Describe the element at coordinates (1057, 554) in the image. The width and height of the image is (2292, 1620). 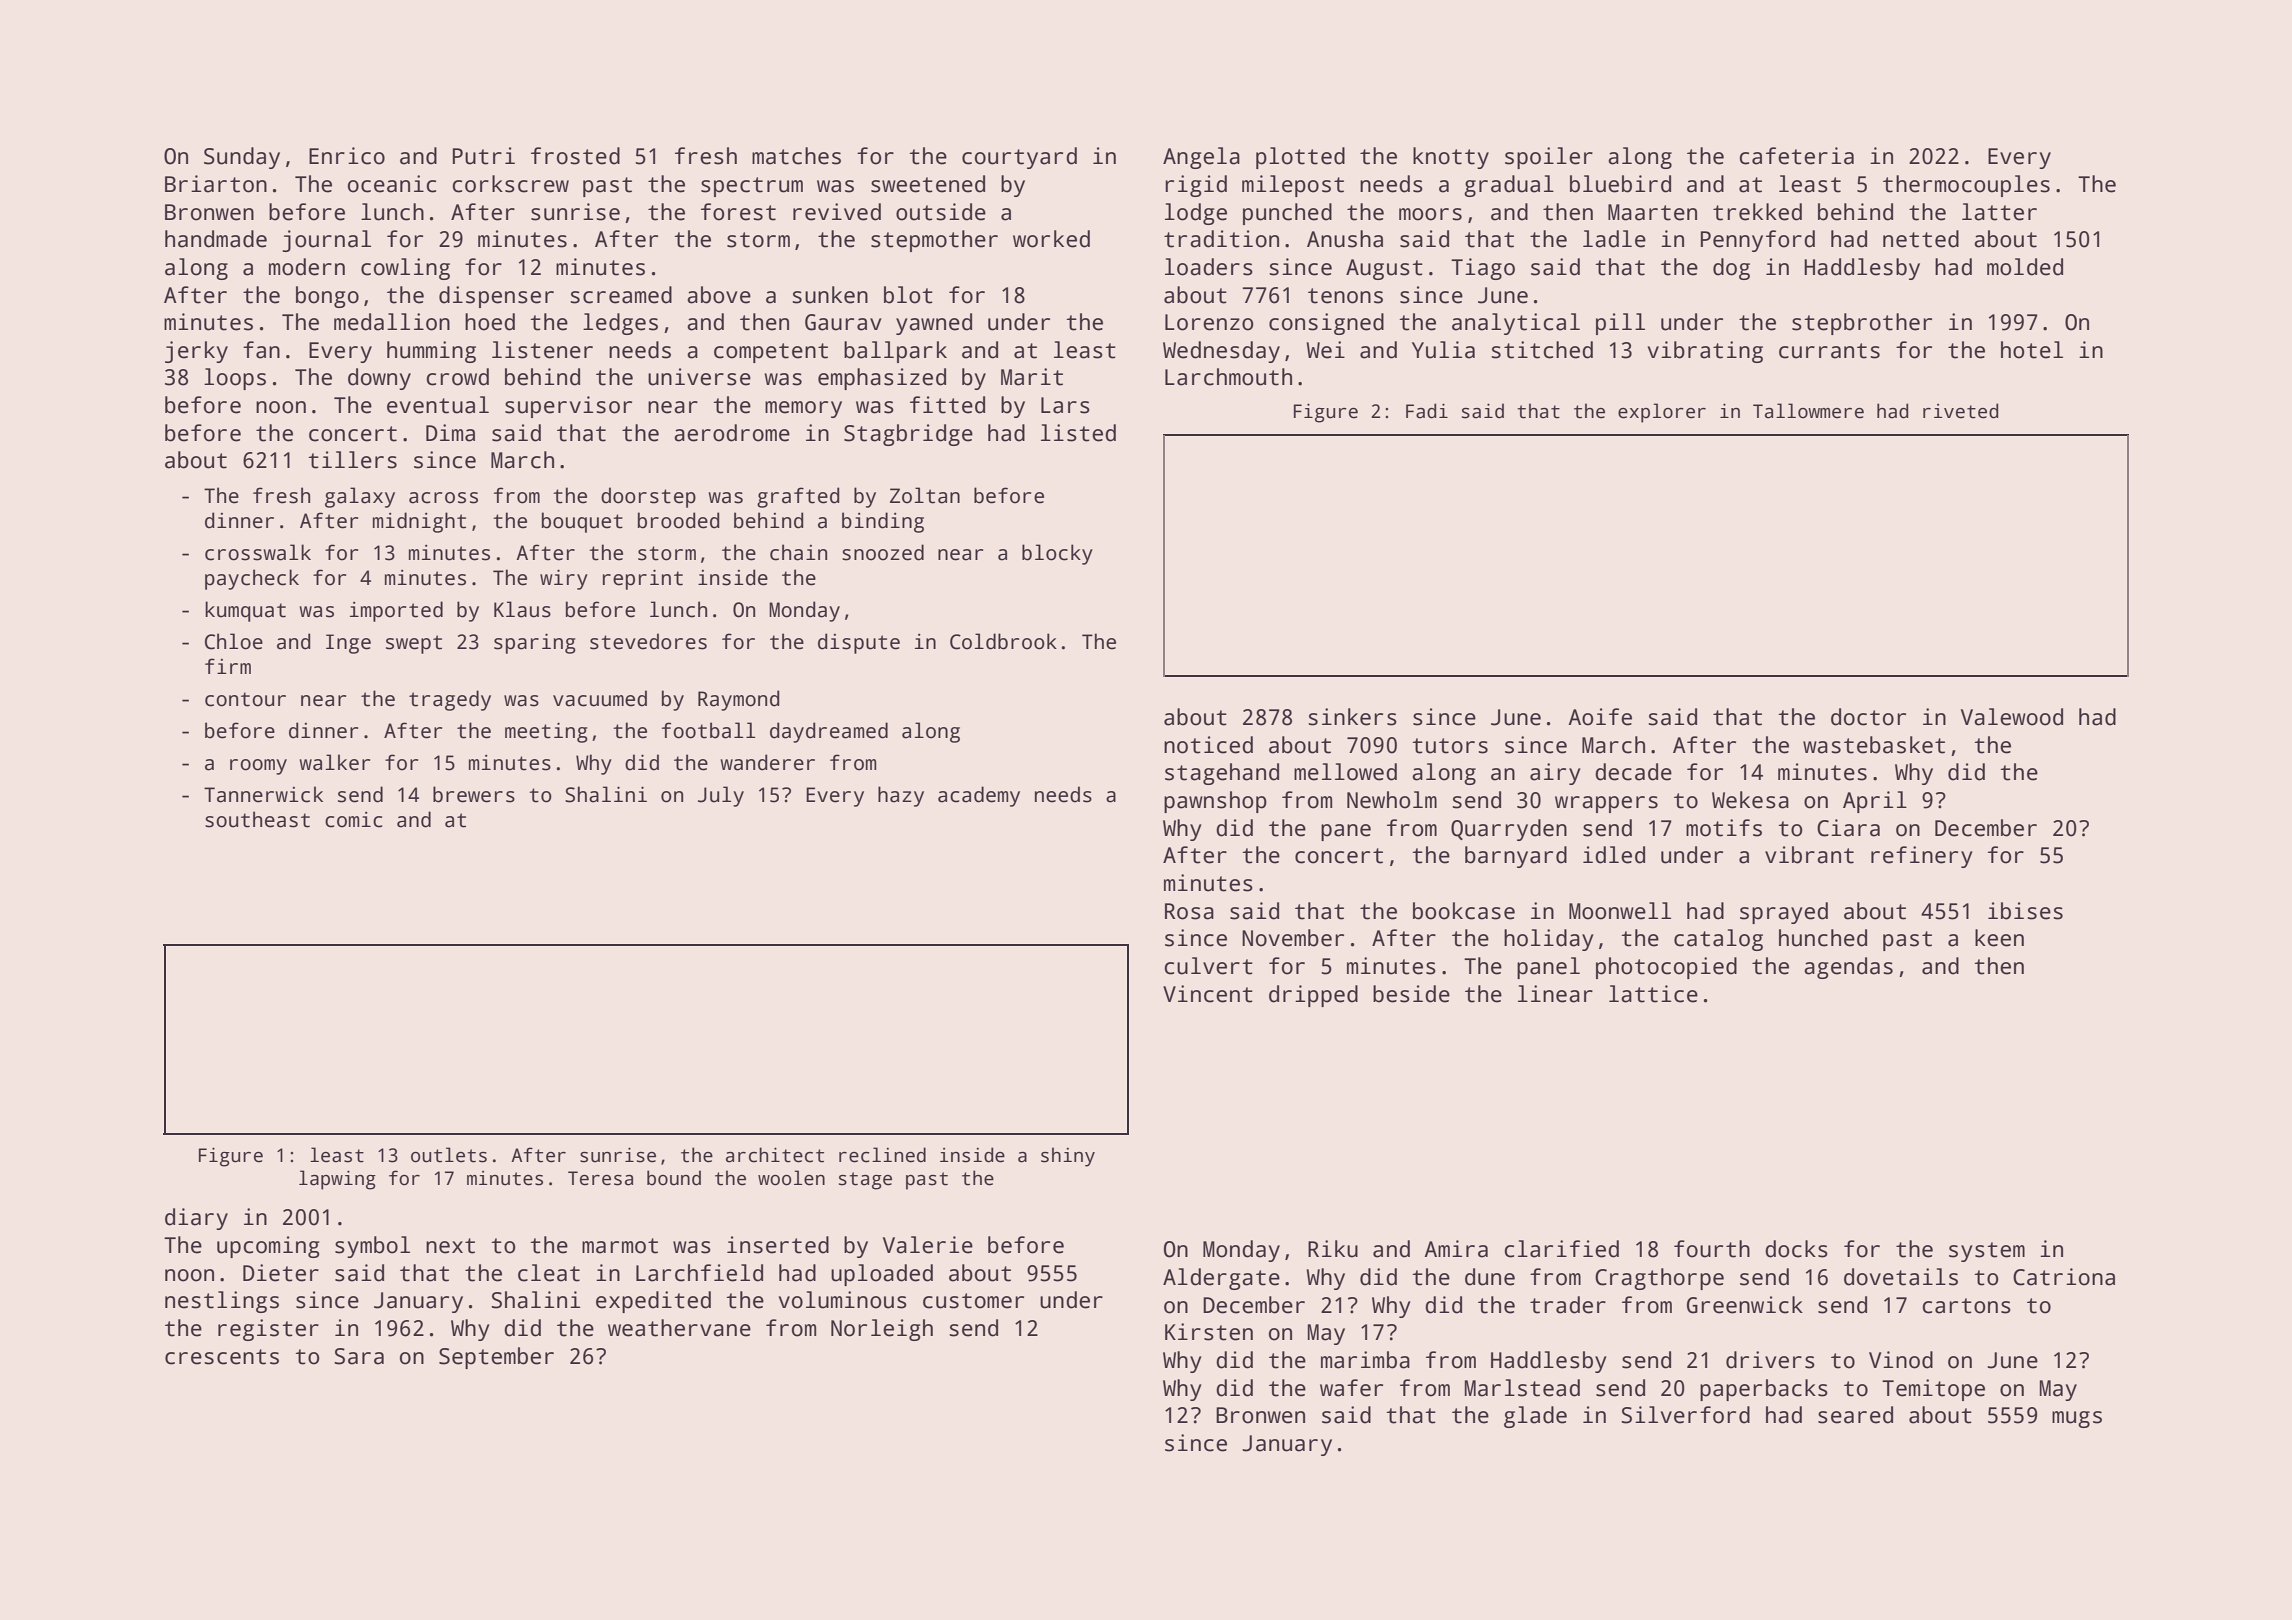
I see `blocky` at that location.
